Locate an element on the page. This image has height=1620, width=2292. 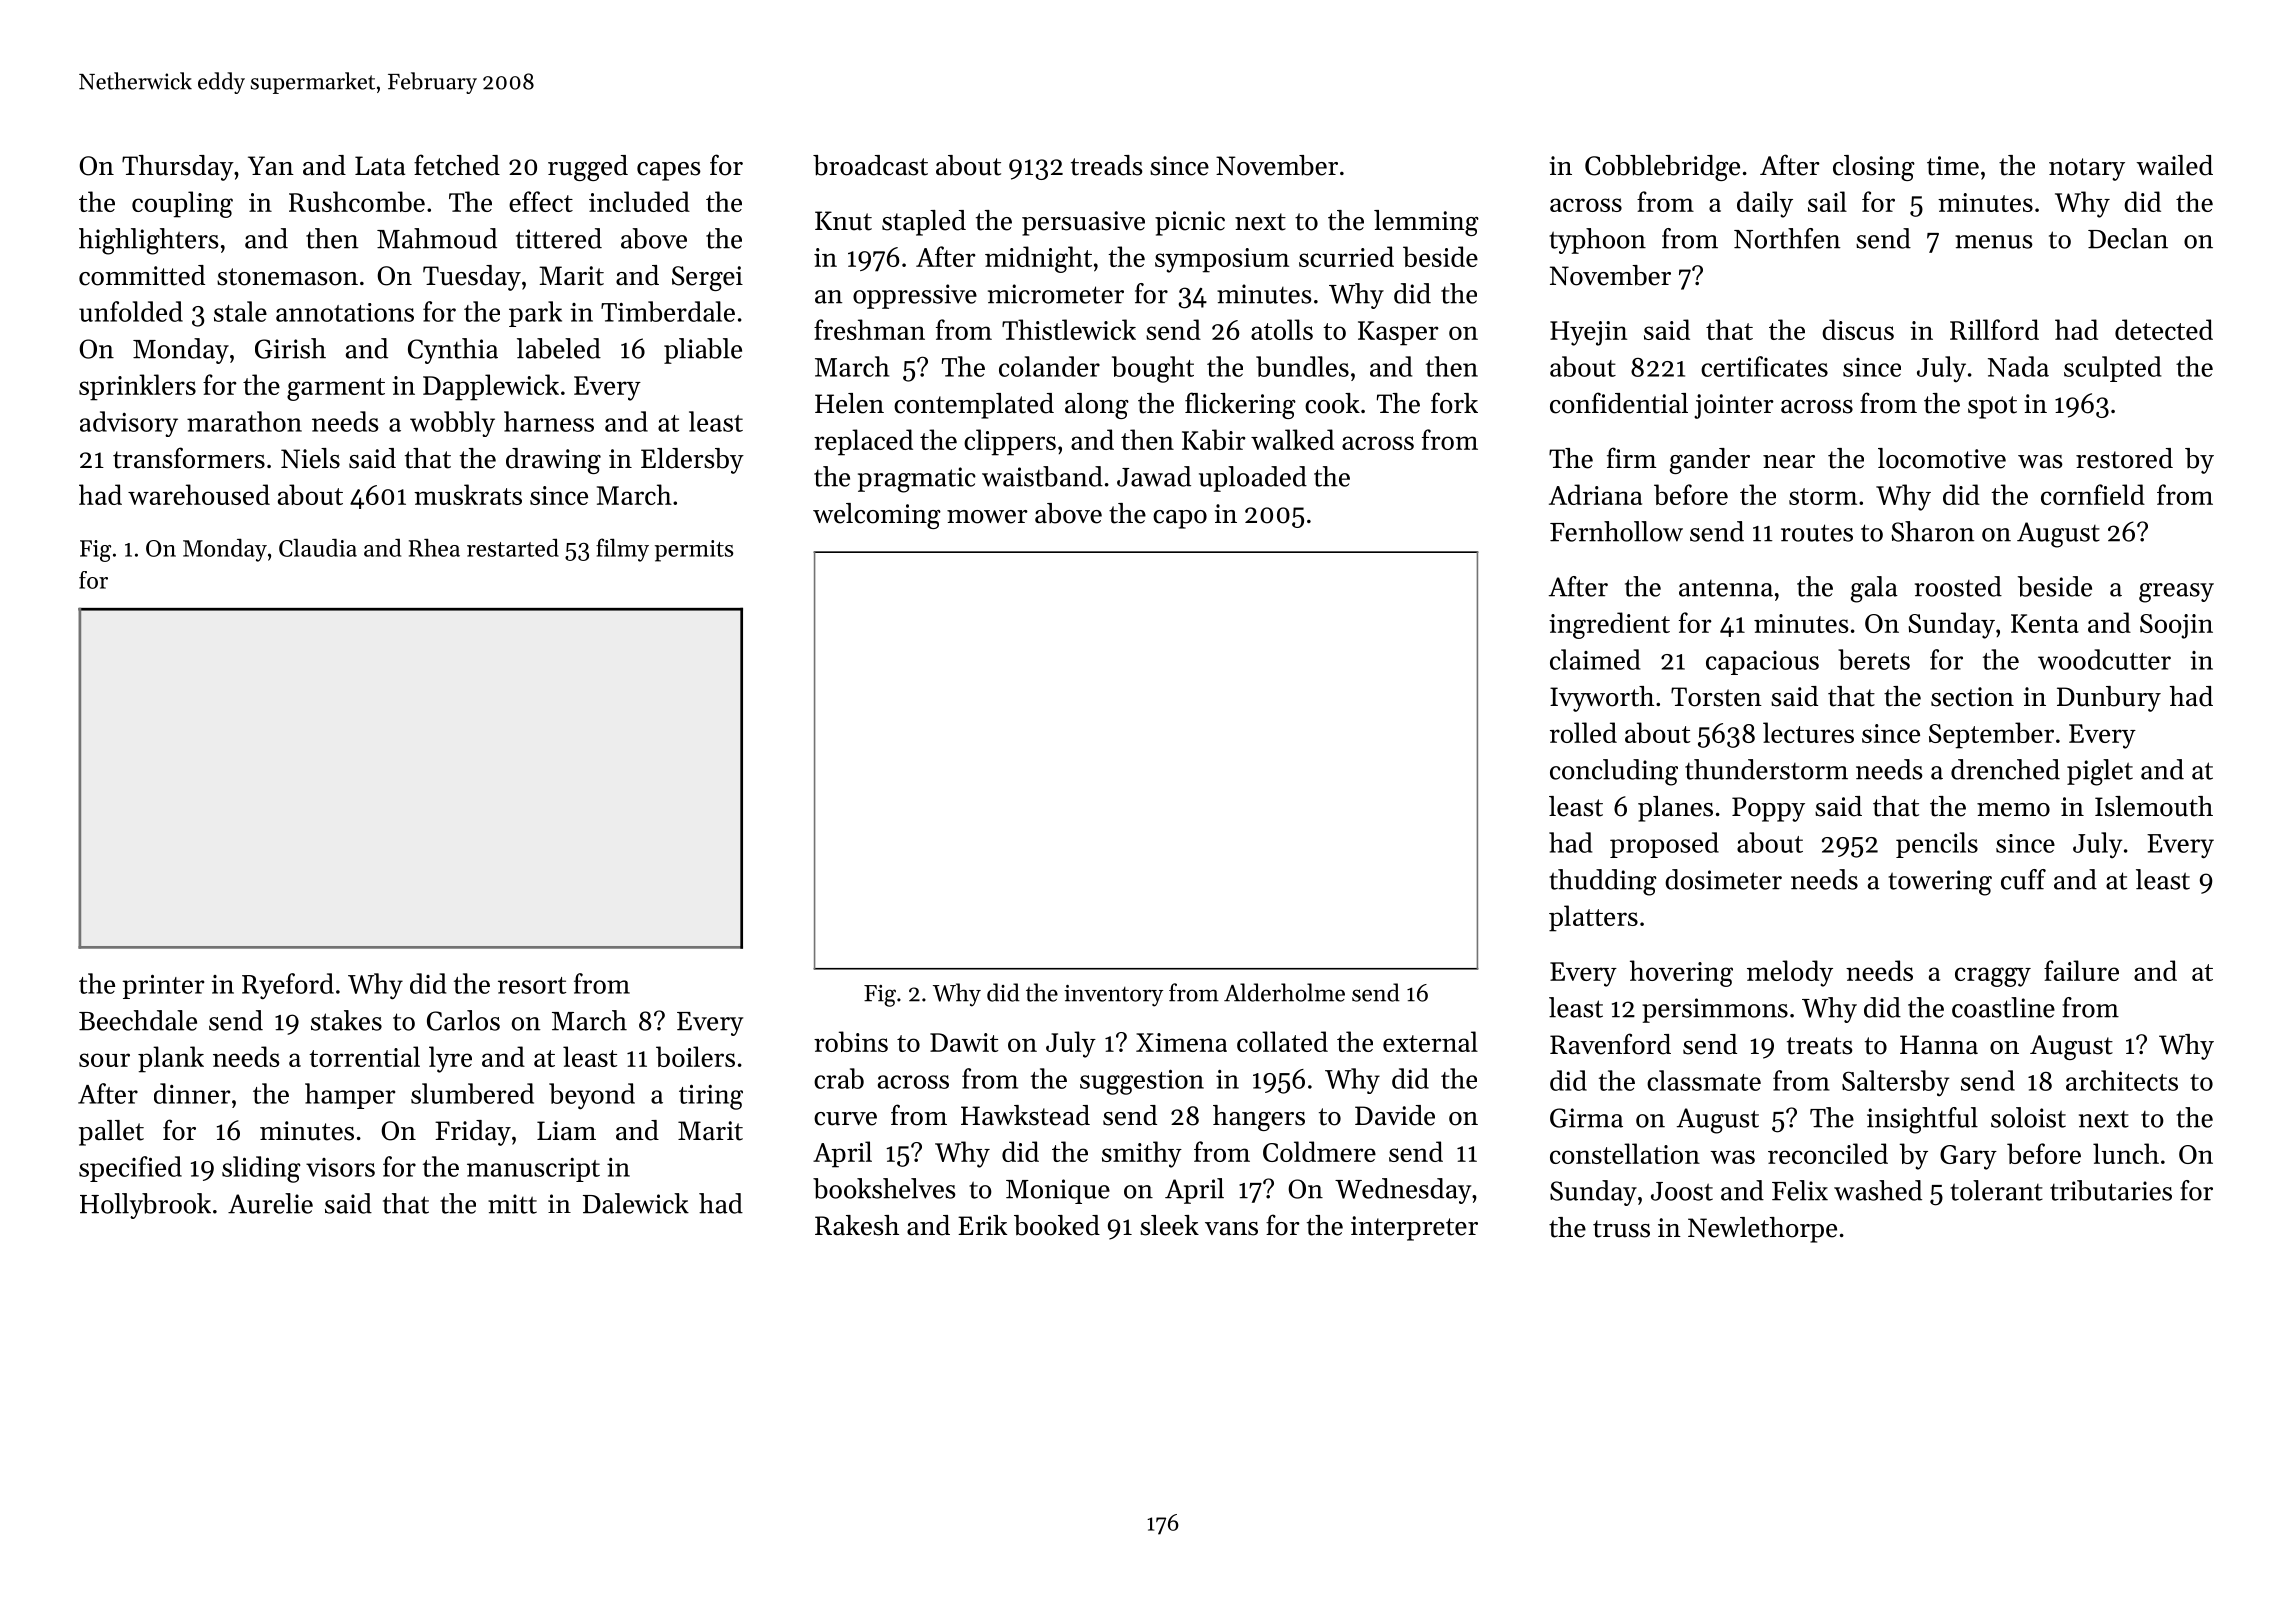
Ivyworth is located at coordinates (1602, 699).
